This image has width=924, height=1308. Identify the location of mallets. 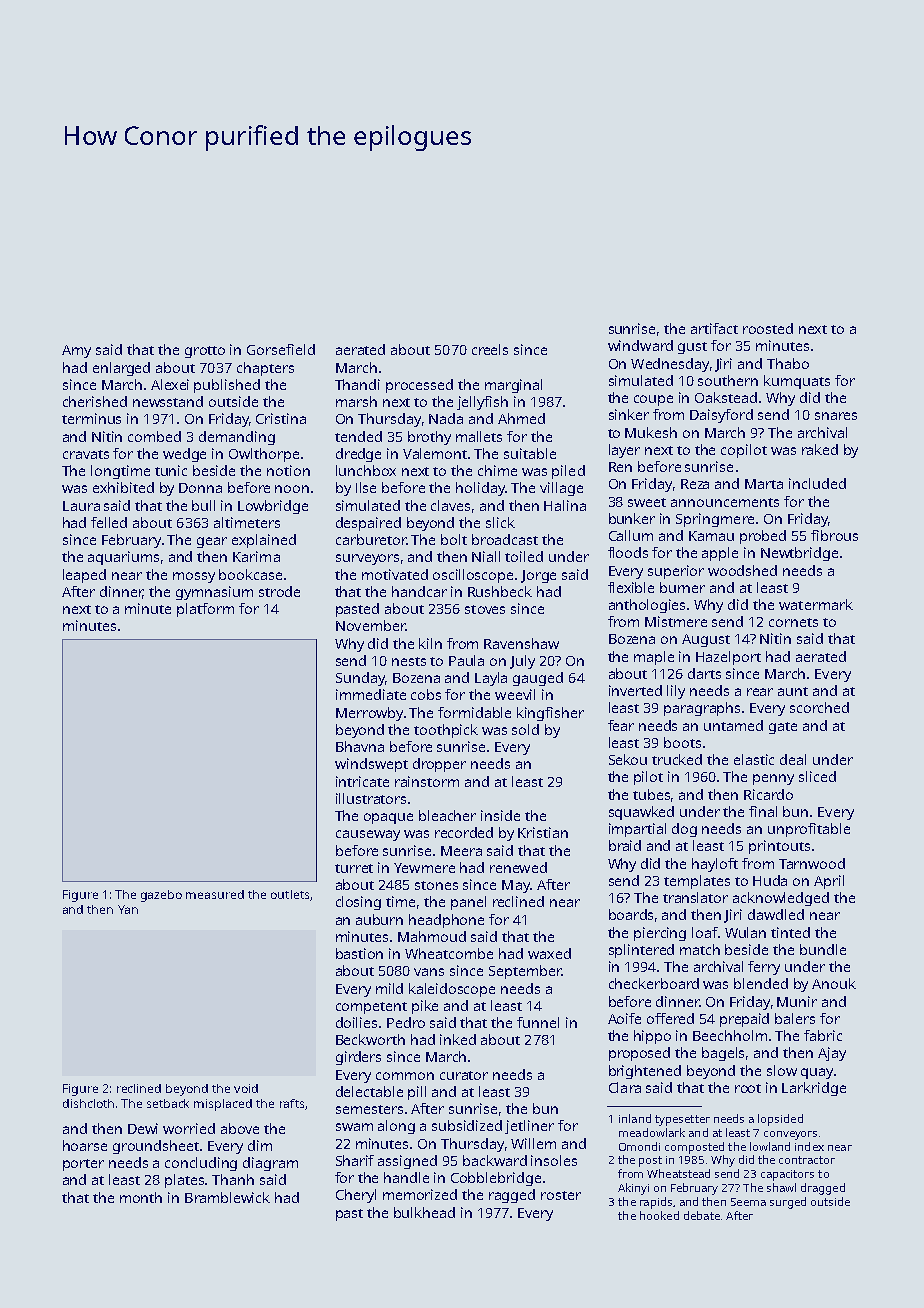
(479, 436).
